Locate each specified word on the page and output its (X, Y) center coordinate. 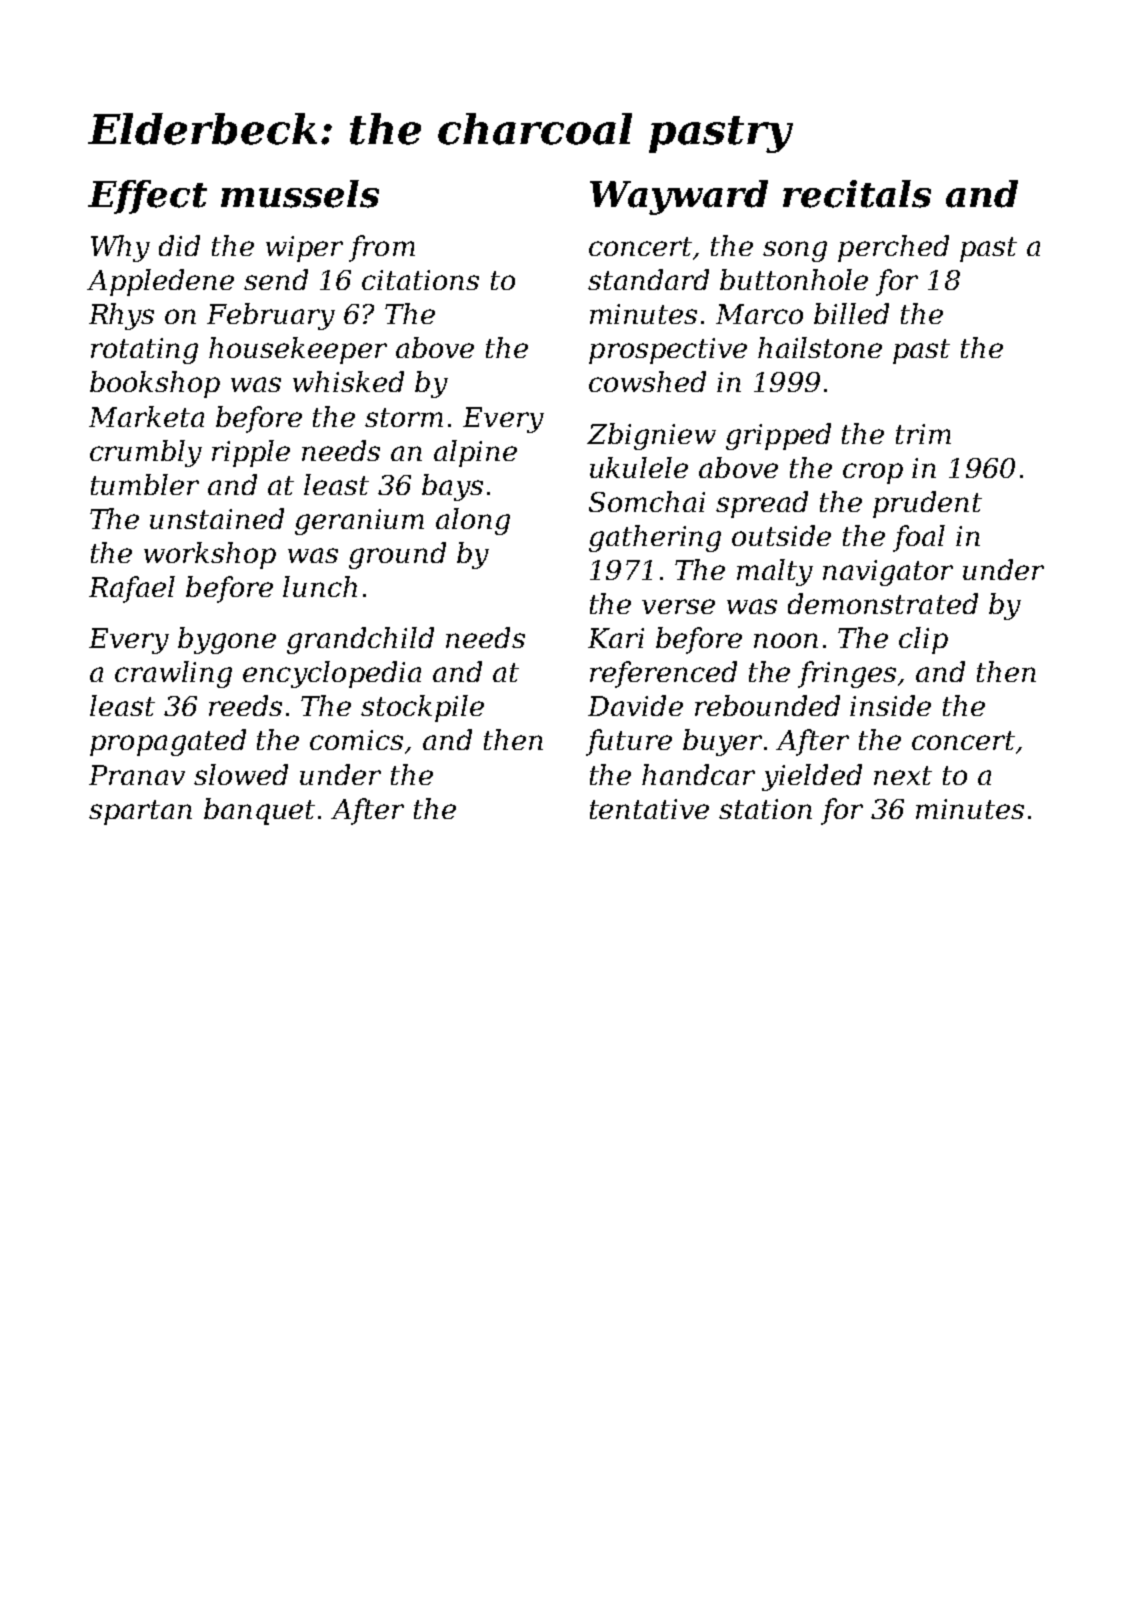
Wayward (679, 197)
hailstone (820, 347)
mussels (300, 194)
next (903, 775)
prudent (927, 504)
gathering (655, 538)
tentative (649, 809)
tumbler (145, 484)
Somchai (647, 501)
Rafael (132, 589)
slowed (241, 774)
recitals (857, 194)
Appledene (160, 282)
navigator (888, 573)
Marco (759, 314)
